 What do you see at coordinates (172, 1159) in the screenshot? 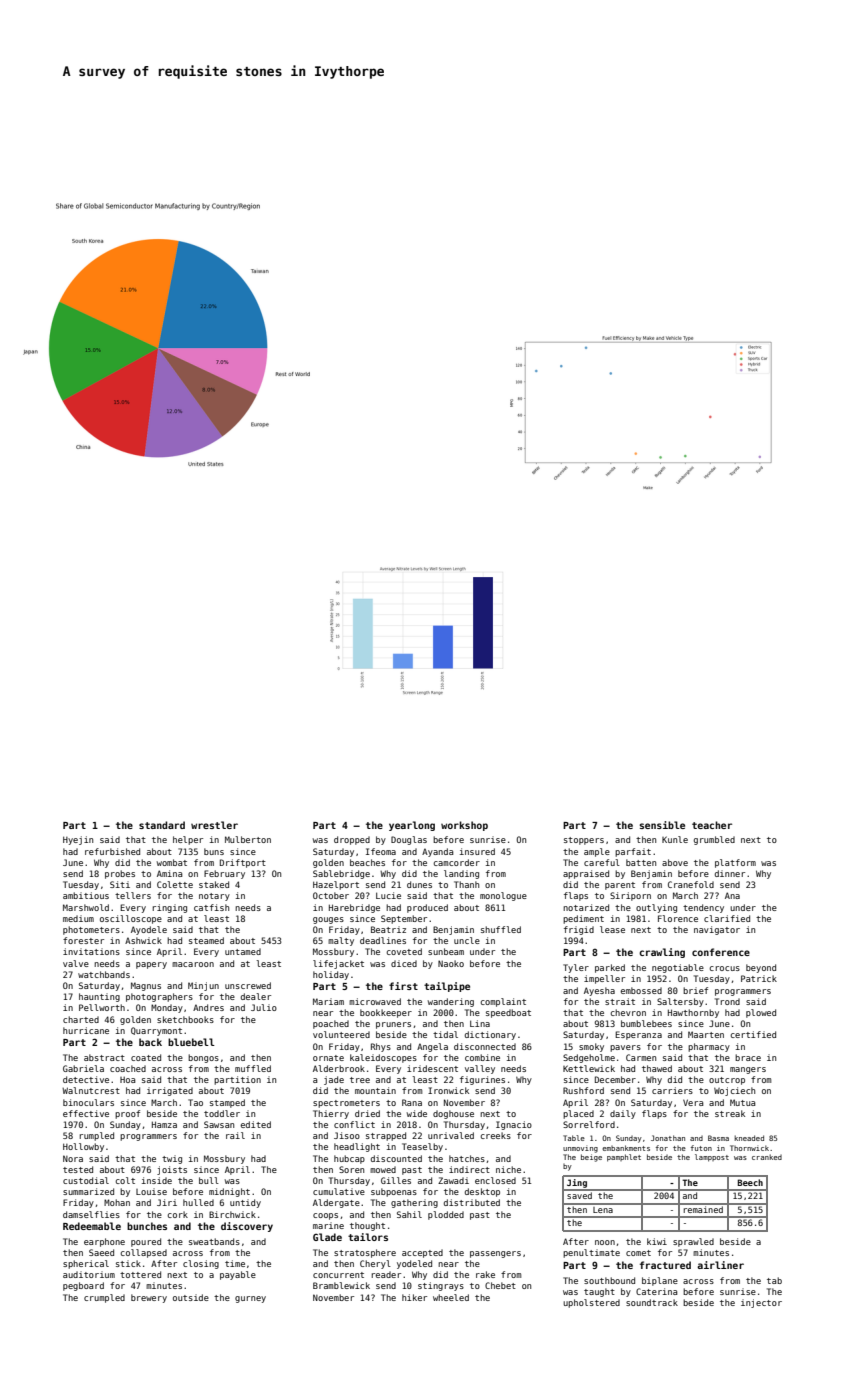
I see `twig` at bounding box center [172, 1159].
